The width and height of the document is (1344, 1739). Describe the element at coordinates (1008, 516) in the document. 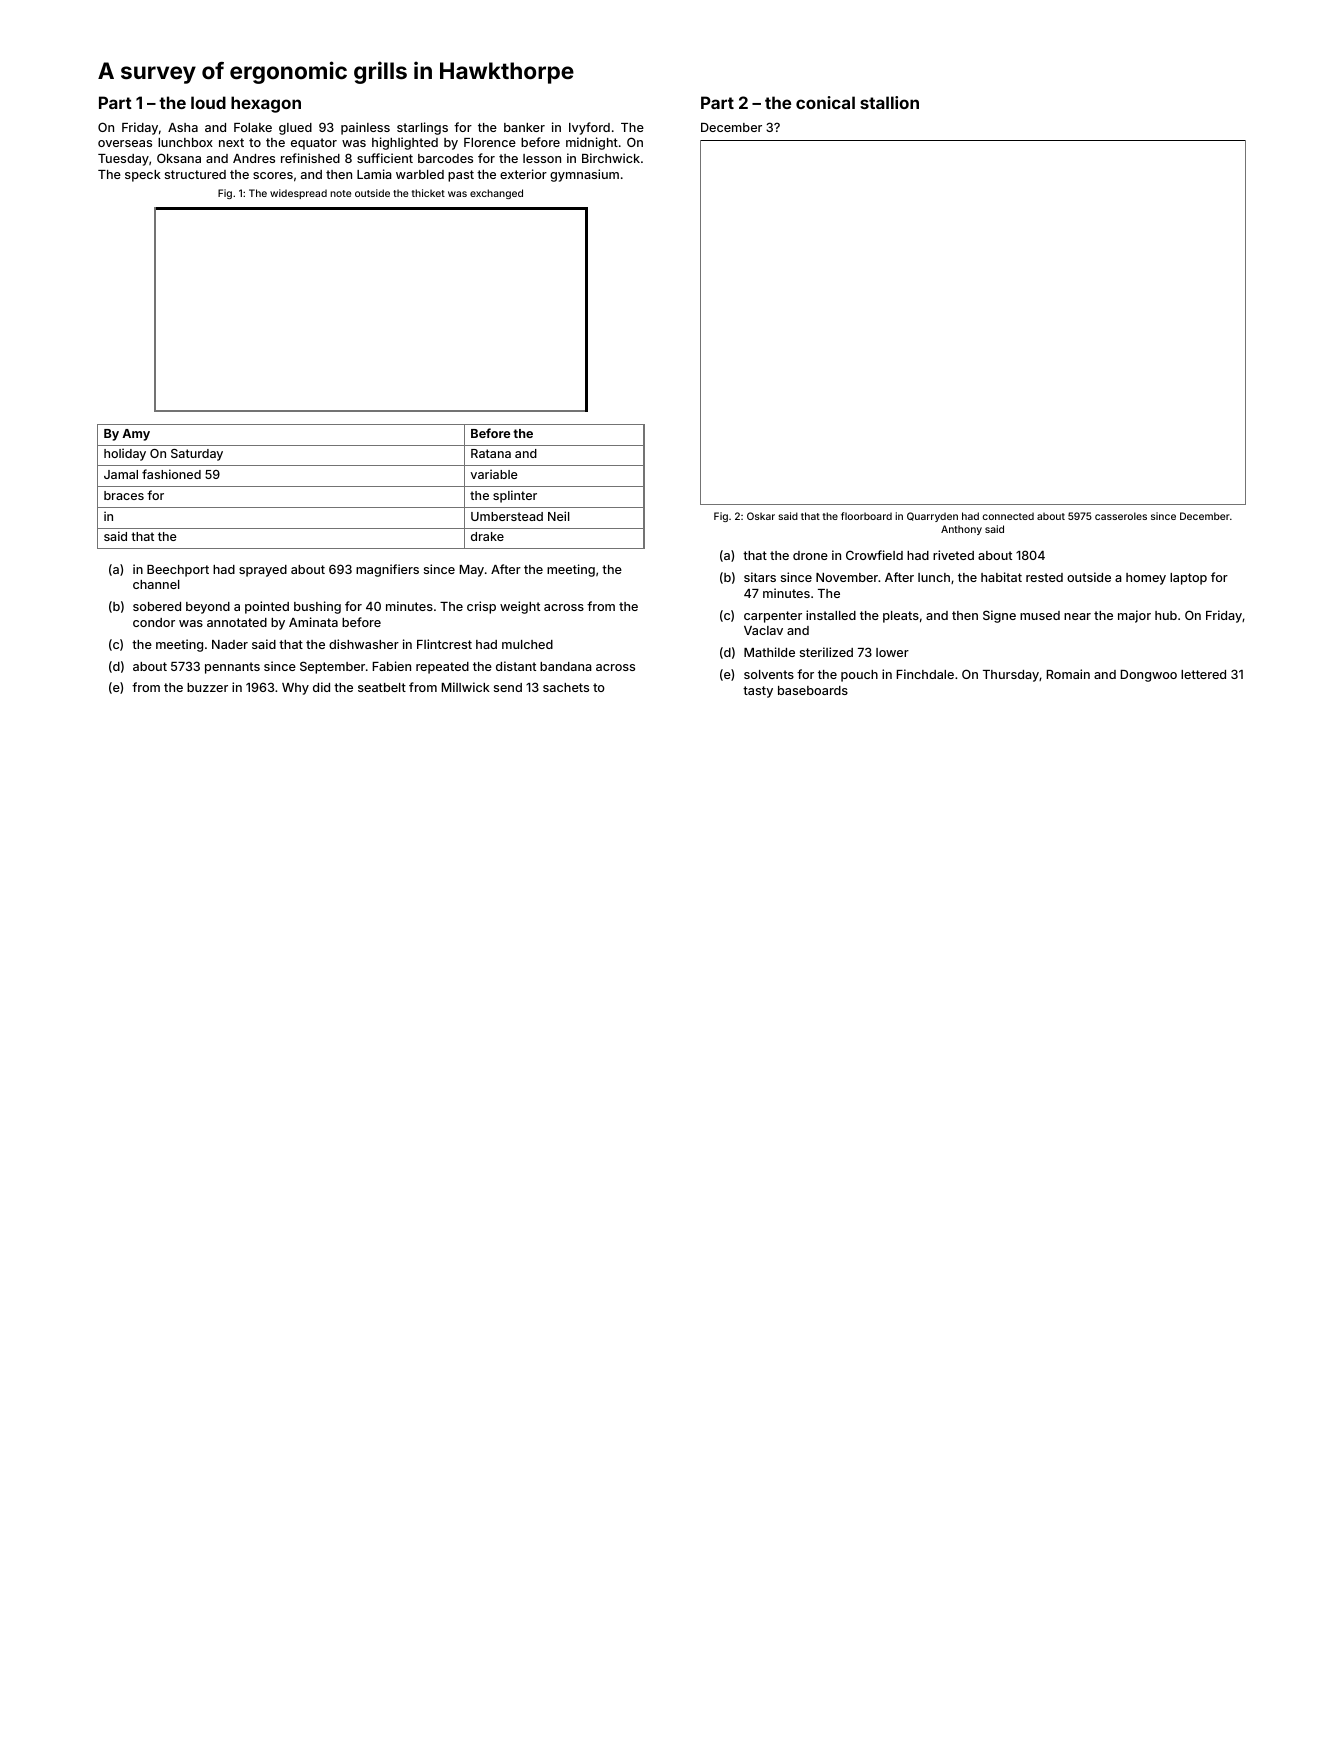

I see `connected` at that location.
